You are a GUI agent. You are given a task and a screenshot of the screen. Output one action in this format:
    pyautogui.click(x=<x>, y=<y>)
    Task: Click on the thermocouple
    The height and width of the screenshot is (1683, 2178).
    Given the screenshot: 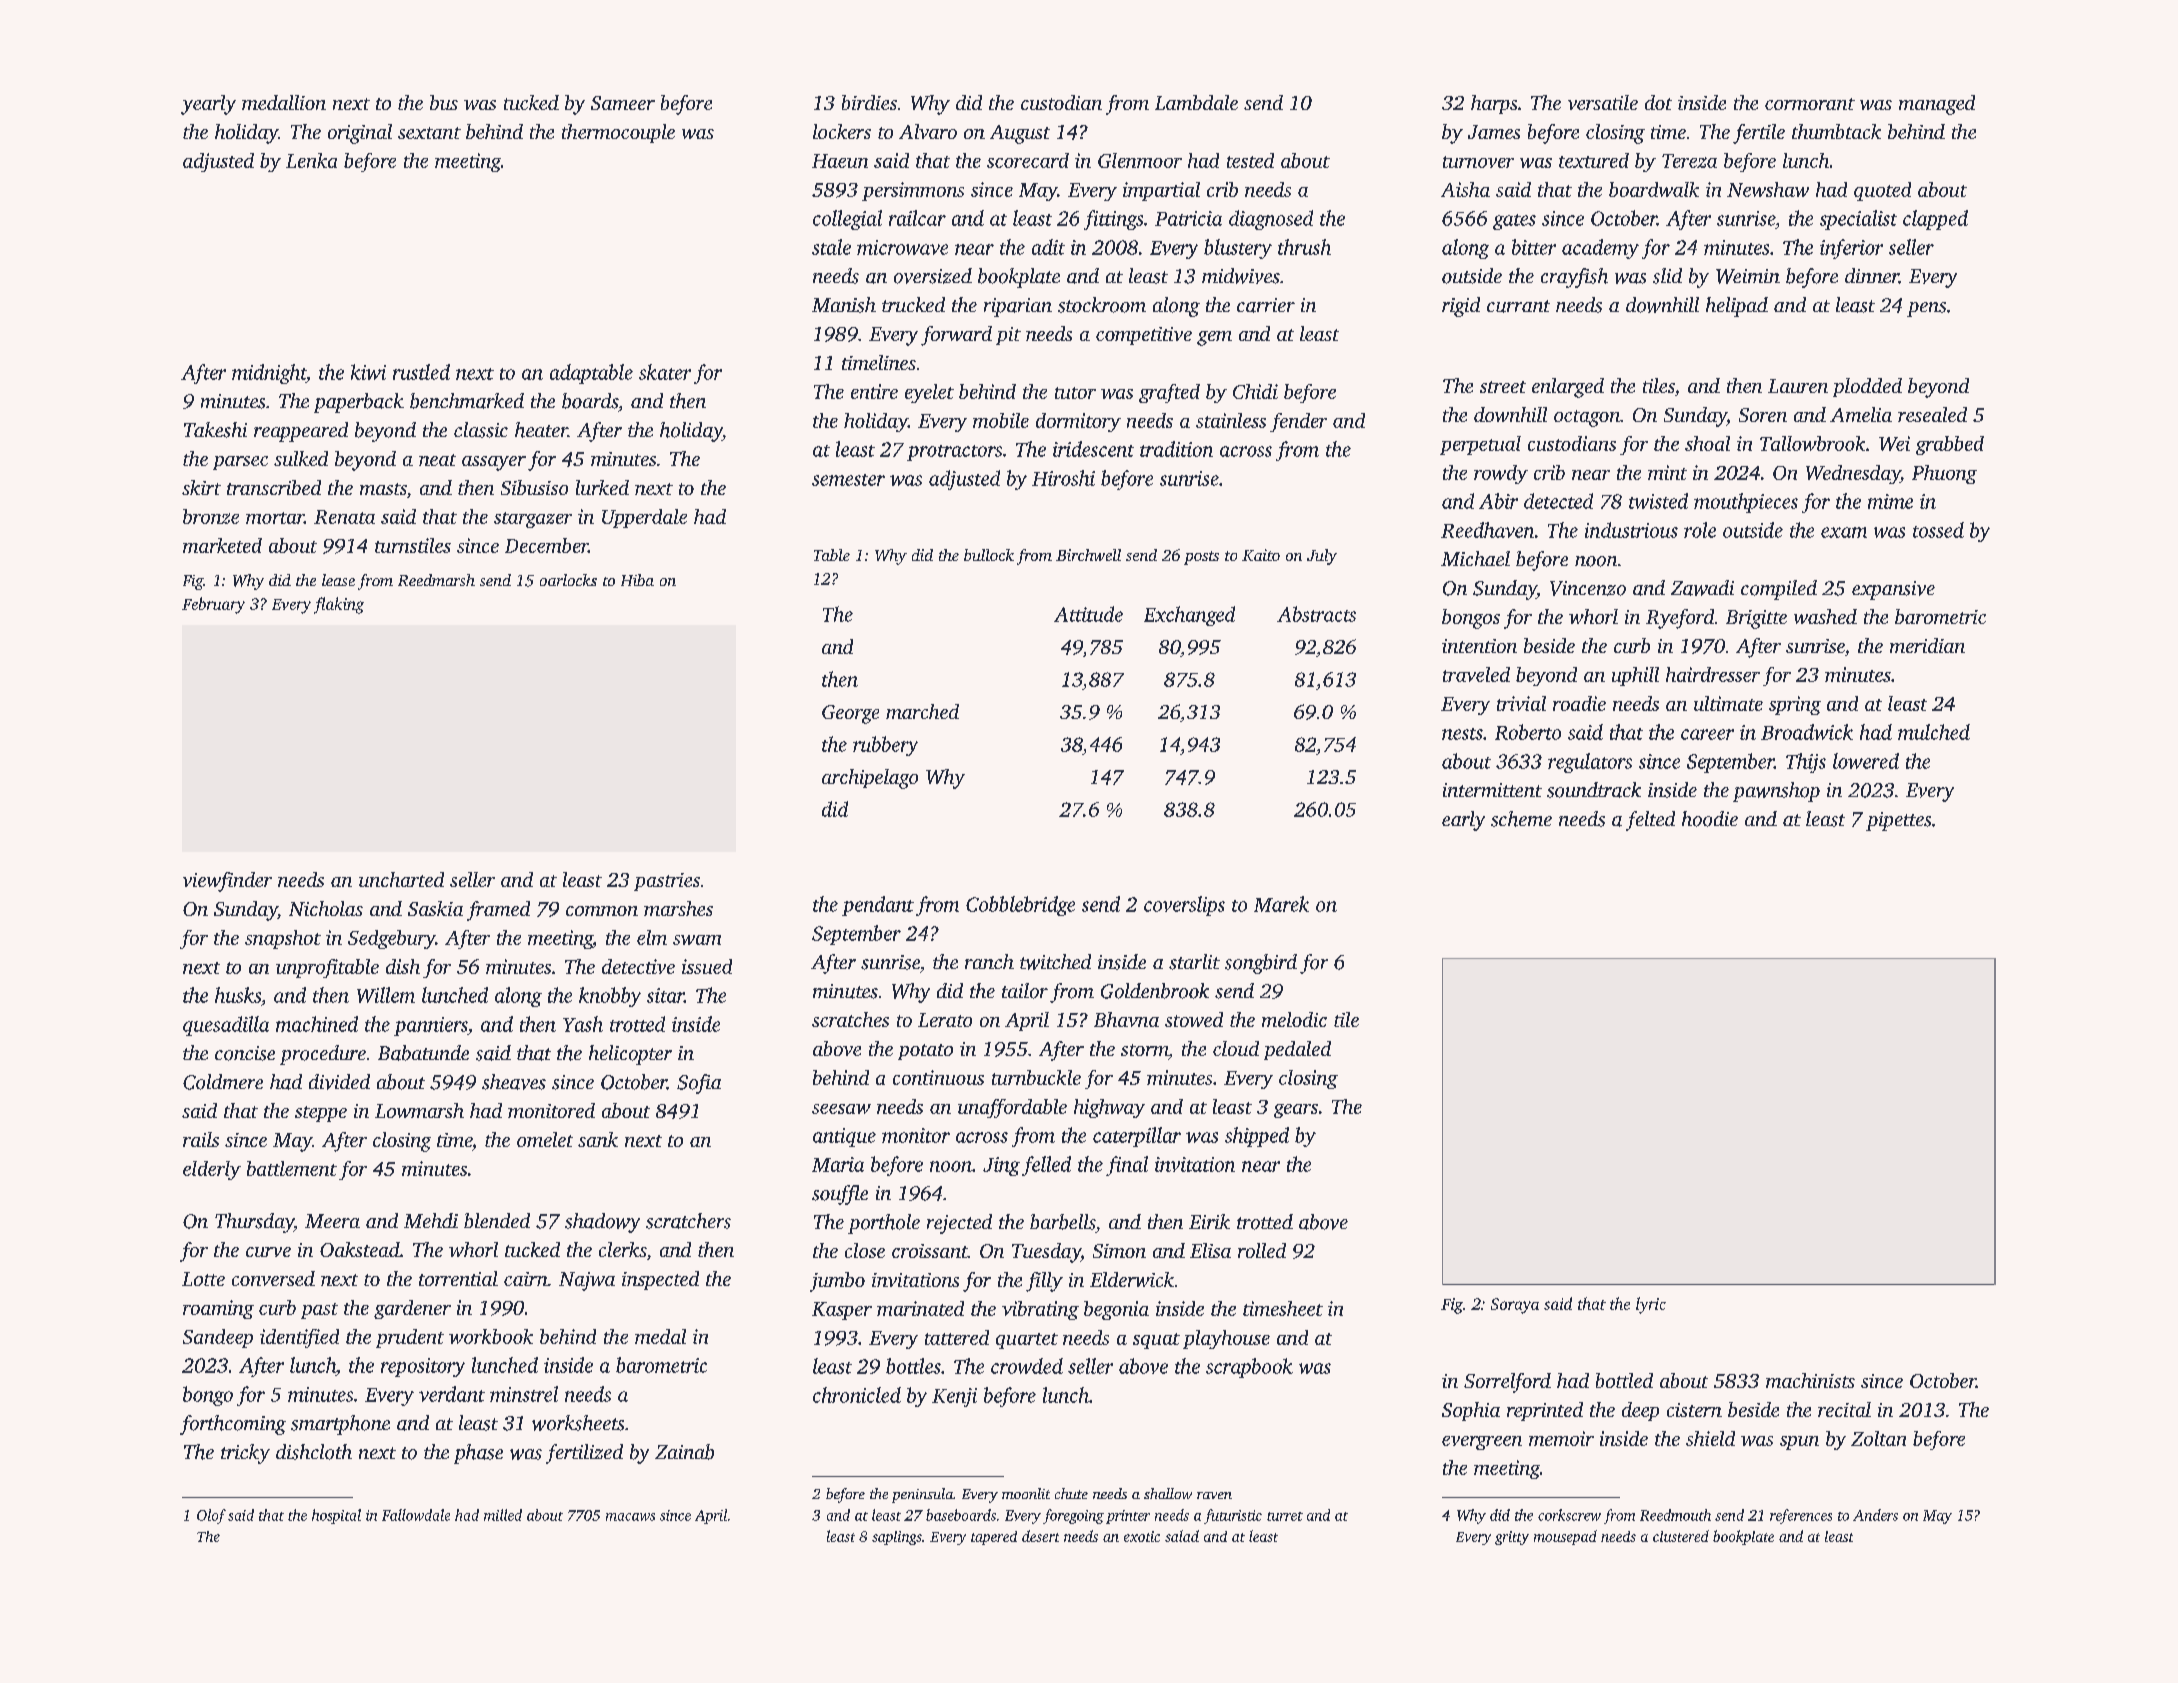 What is the action you would take?
    pyautogui.click(x=618, y=133)
